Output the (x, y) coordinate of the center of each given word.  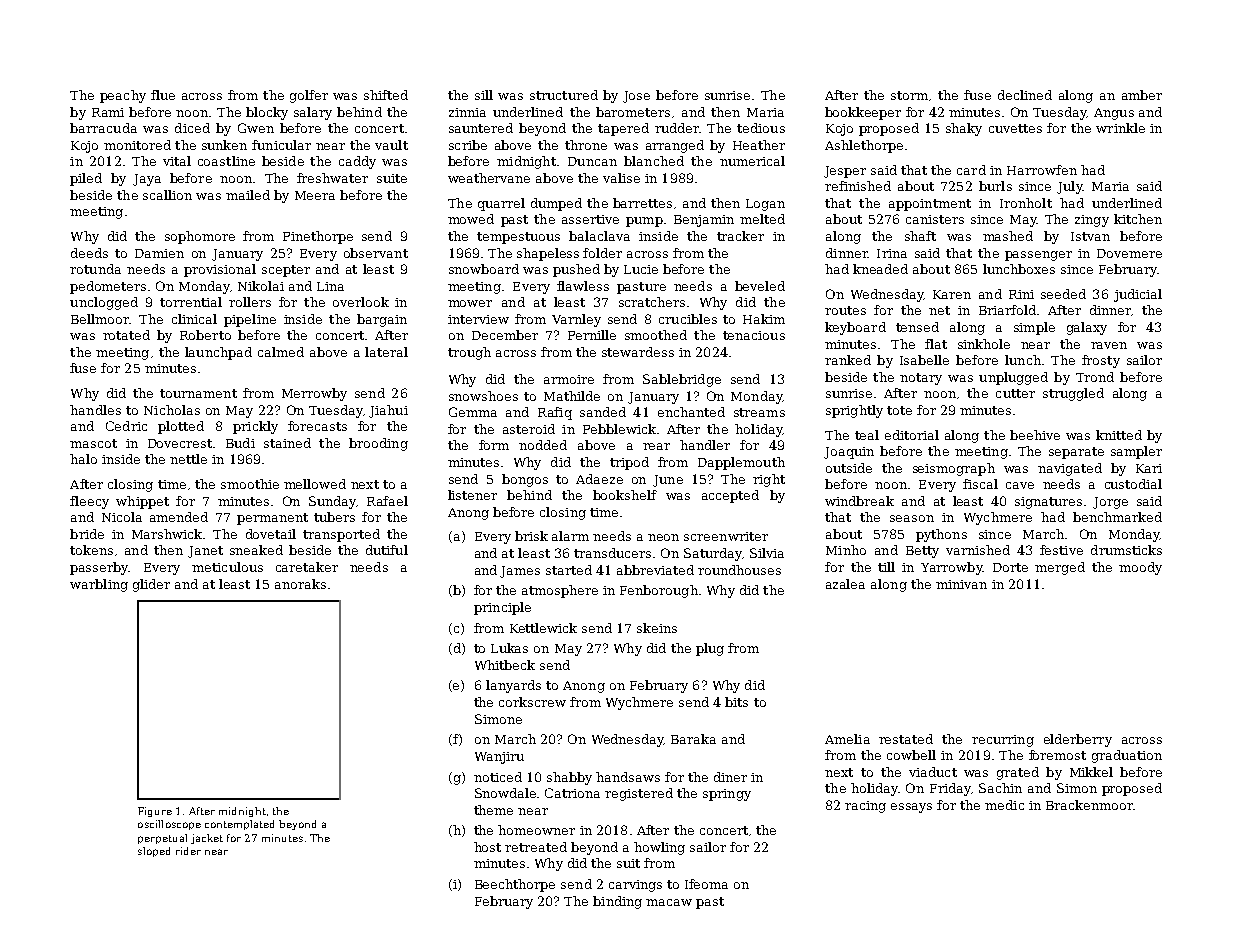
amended (179, 517)
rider (188, 851)
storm (909, 95)
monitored (137, 145)
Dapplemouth (741, 463)
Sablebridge (682, 380)
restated (906, 739)
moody (1140, 568)
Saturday (713, 554)
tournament (198, 393)
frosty (1101, 361)
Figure (155, 812)
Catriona (572, 793)
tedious (761, 128)
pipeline (250, 320)
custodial (1133, 484)
